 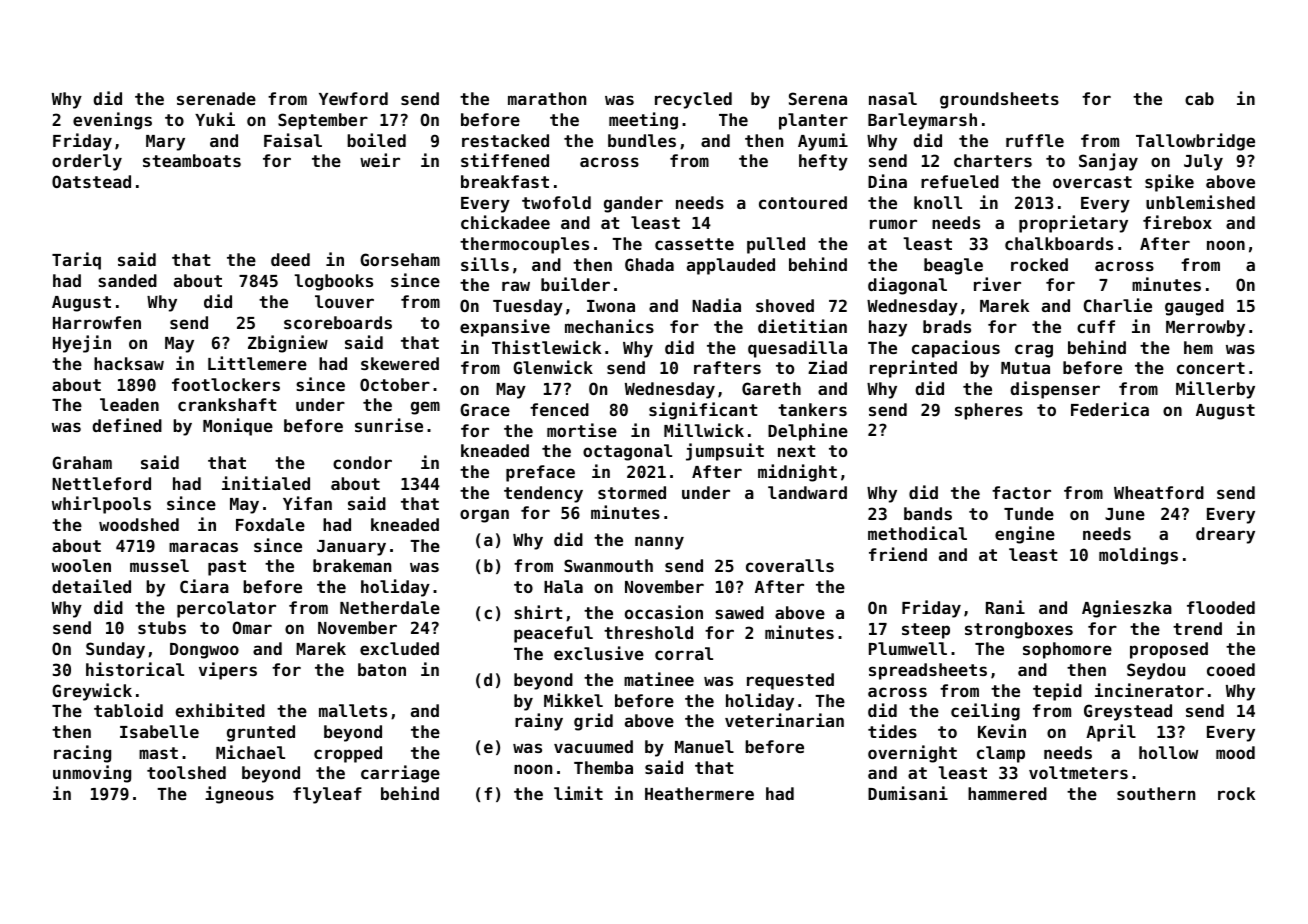 What do you see at coordinates (1025, 368) in the document?
I see `Mutua` at bounding box center [1025, 368].
